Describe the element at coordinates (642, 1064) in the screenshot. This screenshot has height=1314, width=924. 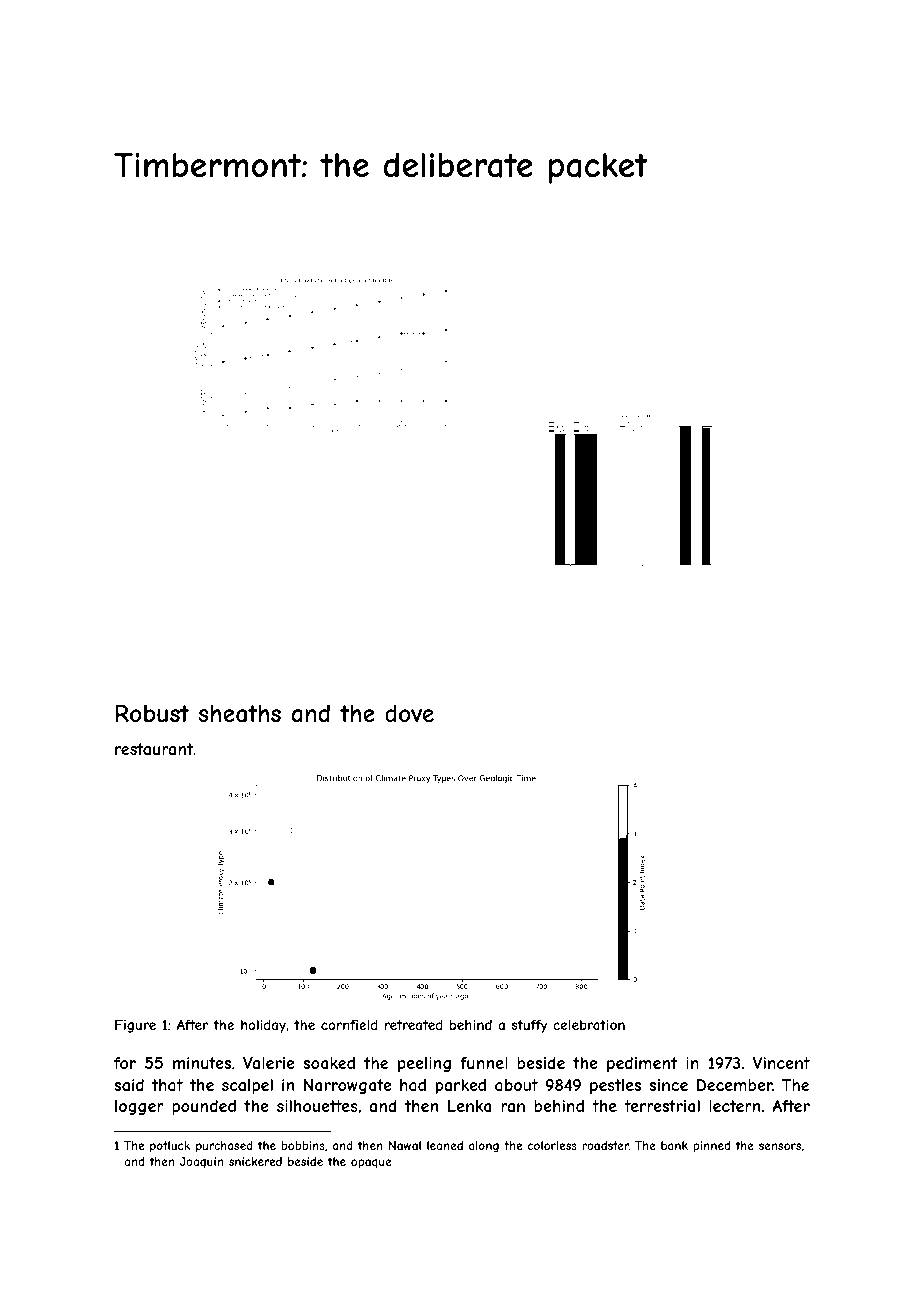
I see `pediment` at that location.
